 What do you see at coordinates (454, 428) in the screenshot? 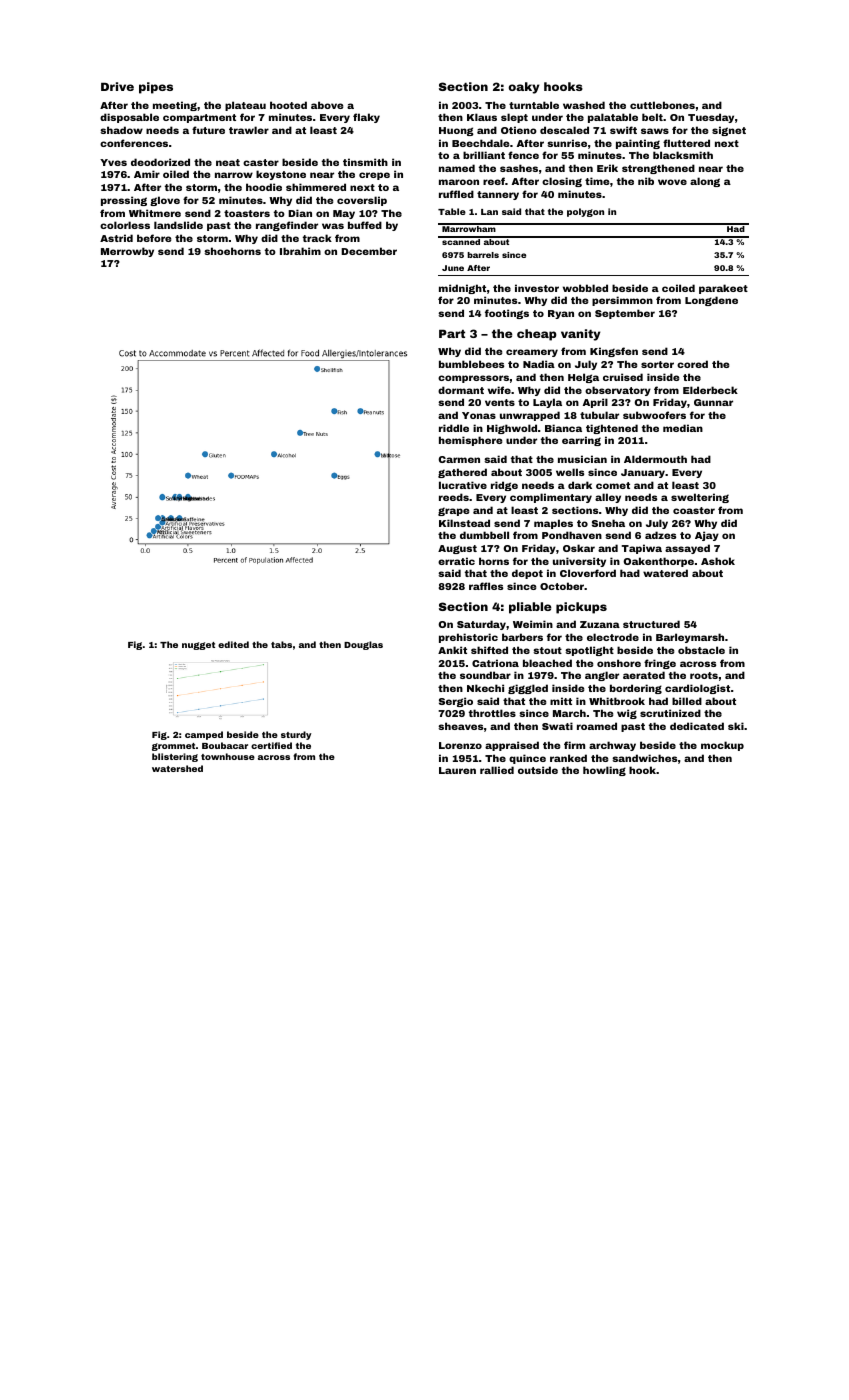
I see `riddle` at bounding box center [454, 428].
